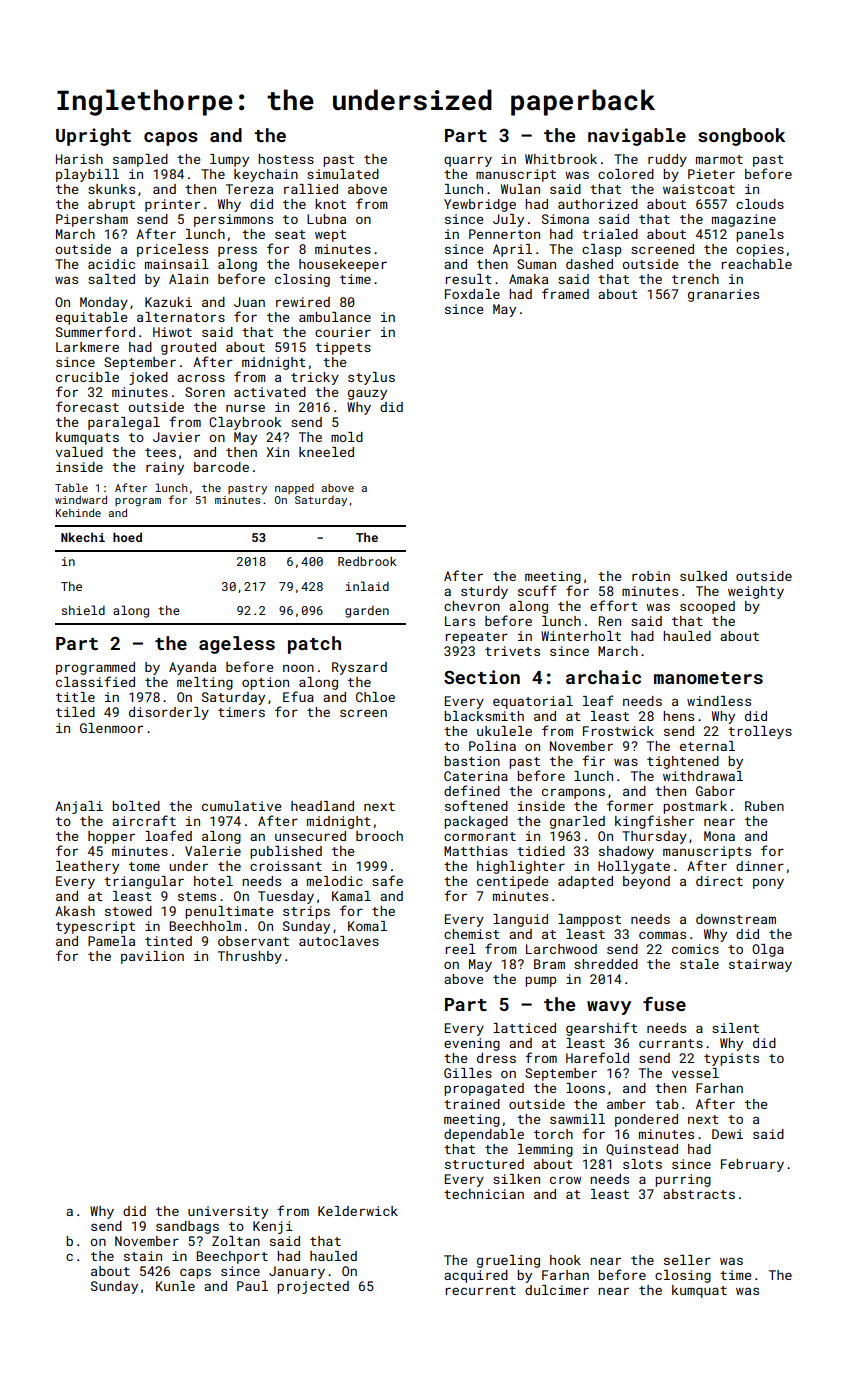 The height and width of the screenshot is (1400, 849). I want to click on Thursday, so click(654, 837).
